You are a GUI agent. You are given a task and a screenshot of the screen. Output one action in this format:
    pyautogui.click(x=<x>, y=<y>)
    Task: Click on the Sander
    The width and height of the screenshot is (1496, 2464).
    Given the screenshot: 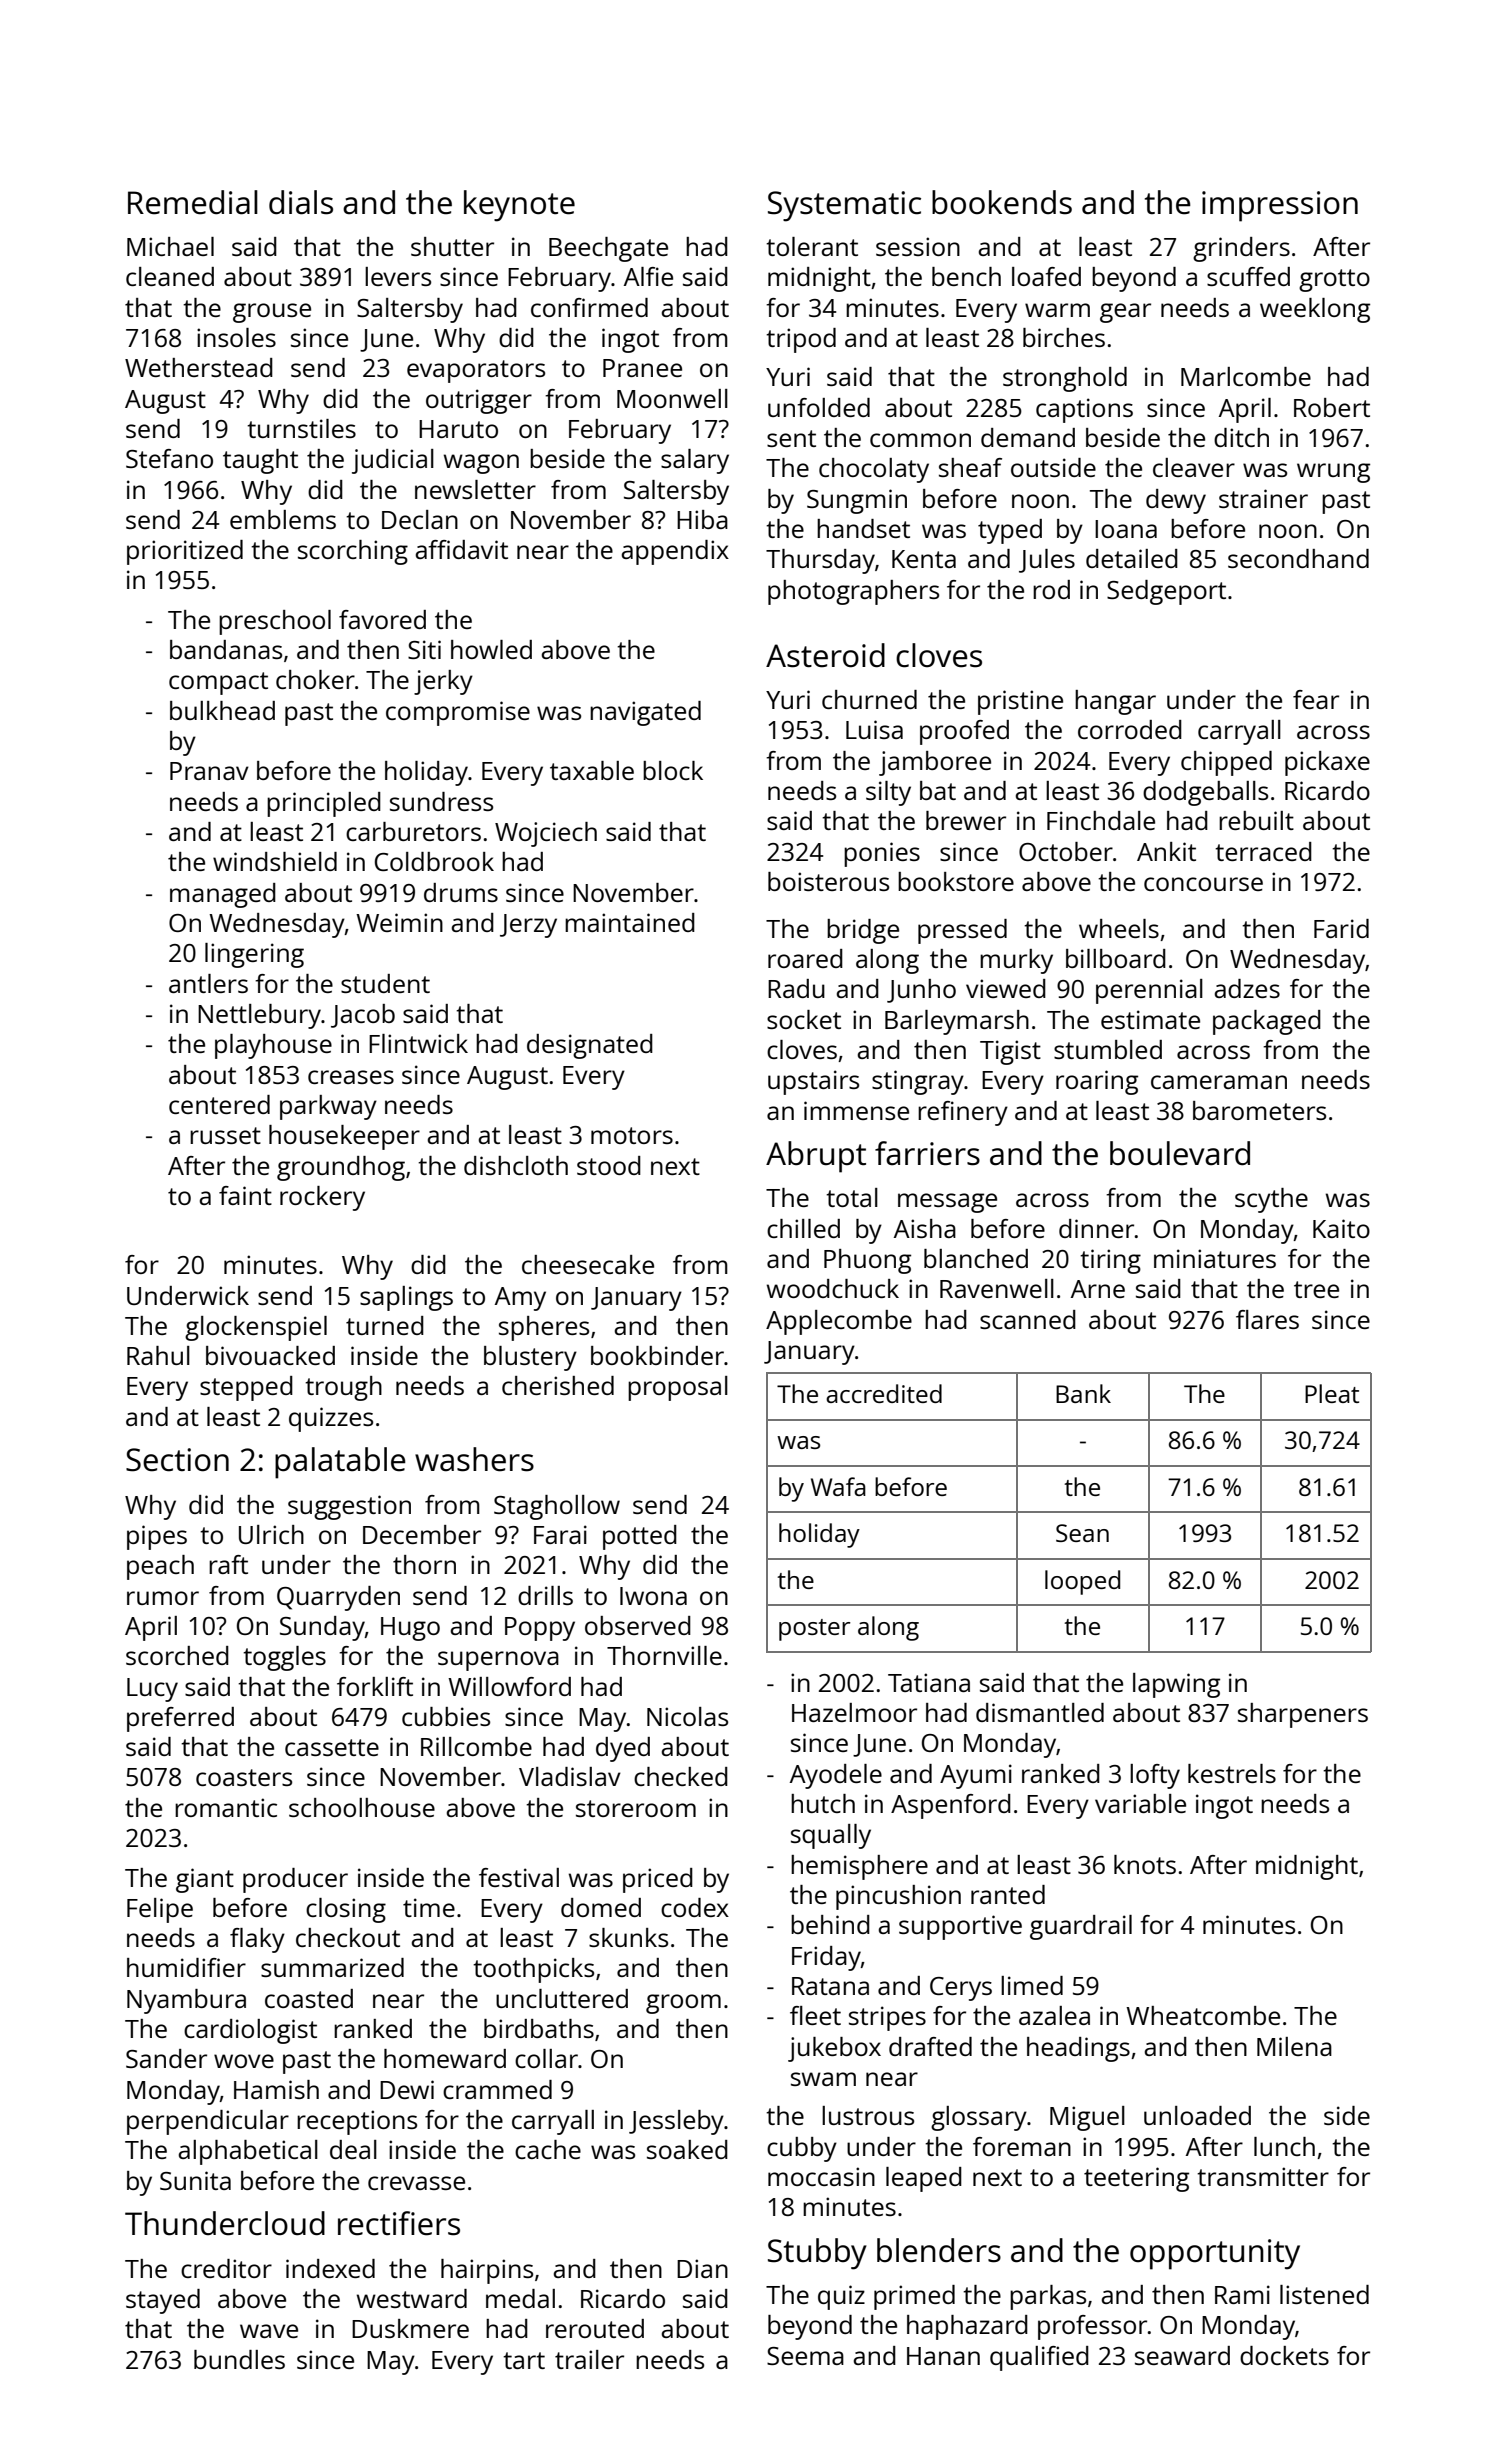 What is the action you would take?
    pyautogui.click(x=166, y=2058)
